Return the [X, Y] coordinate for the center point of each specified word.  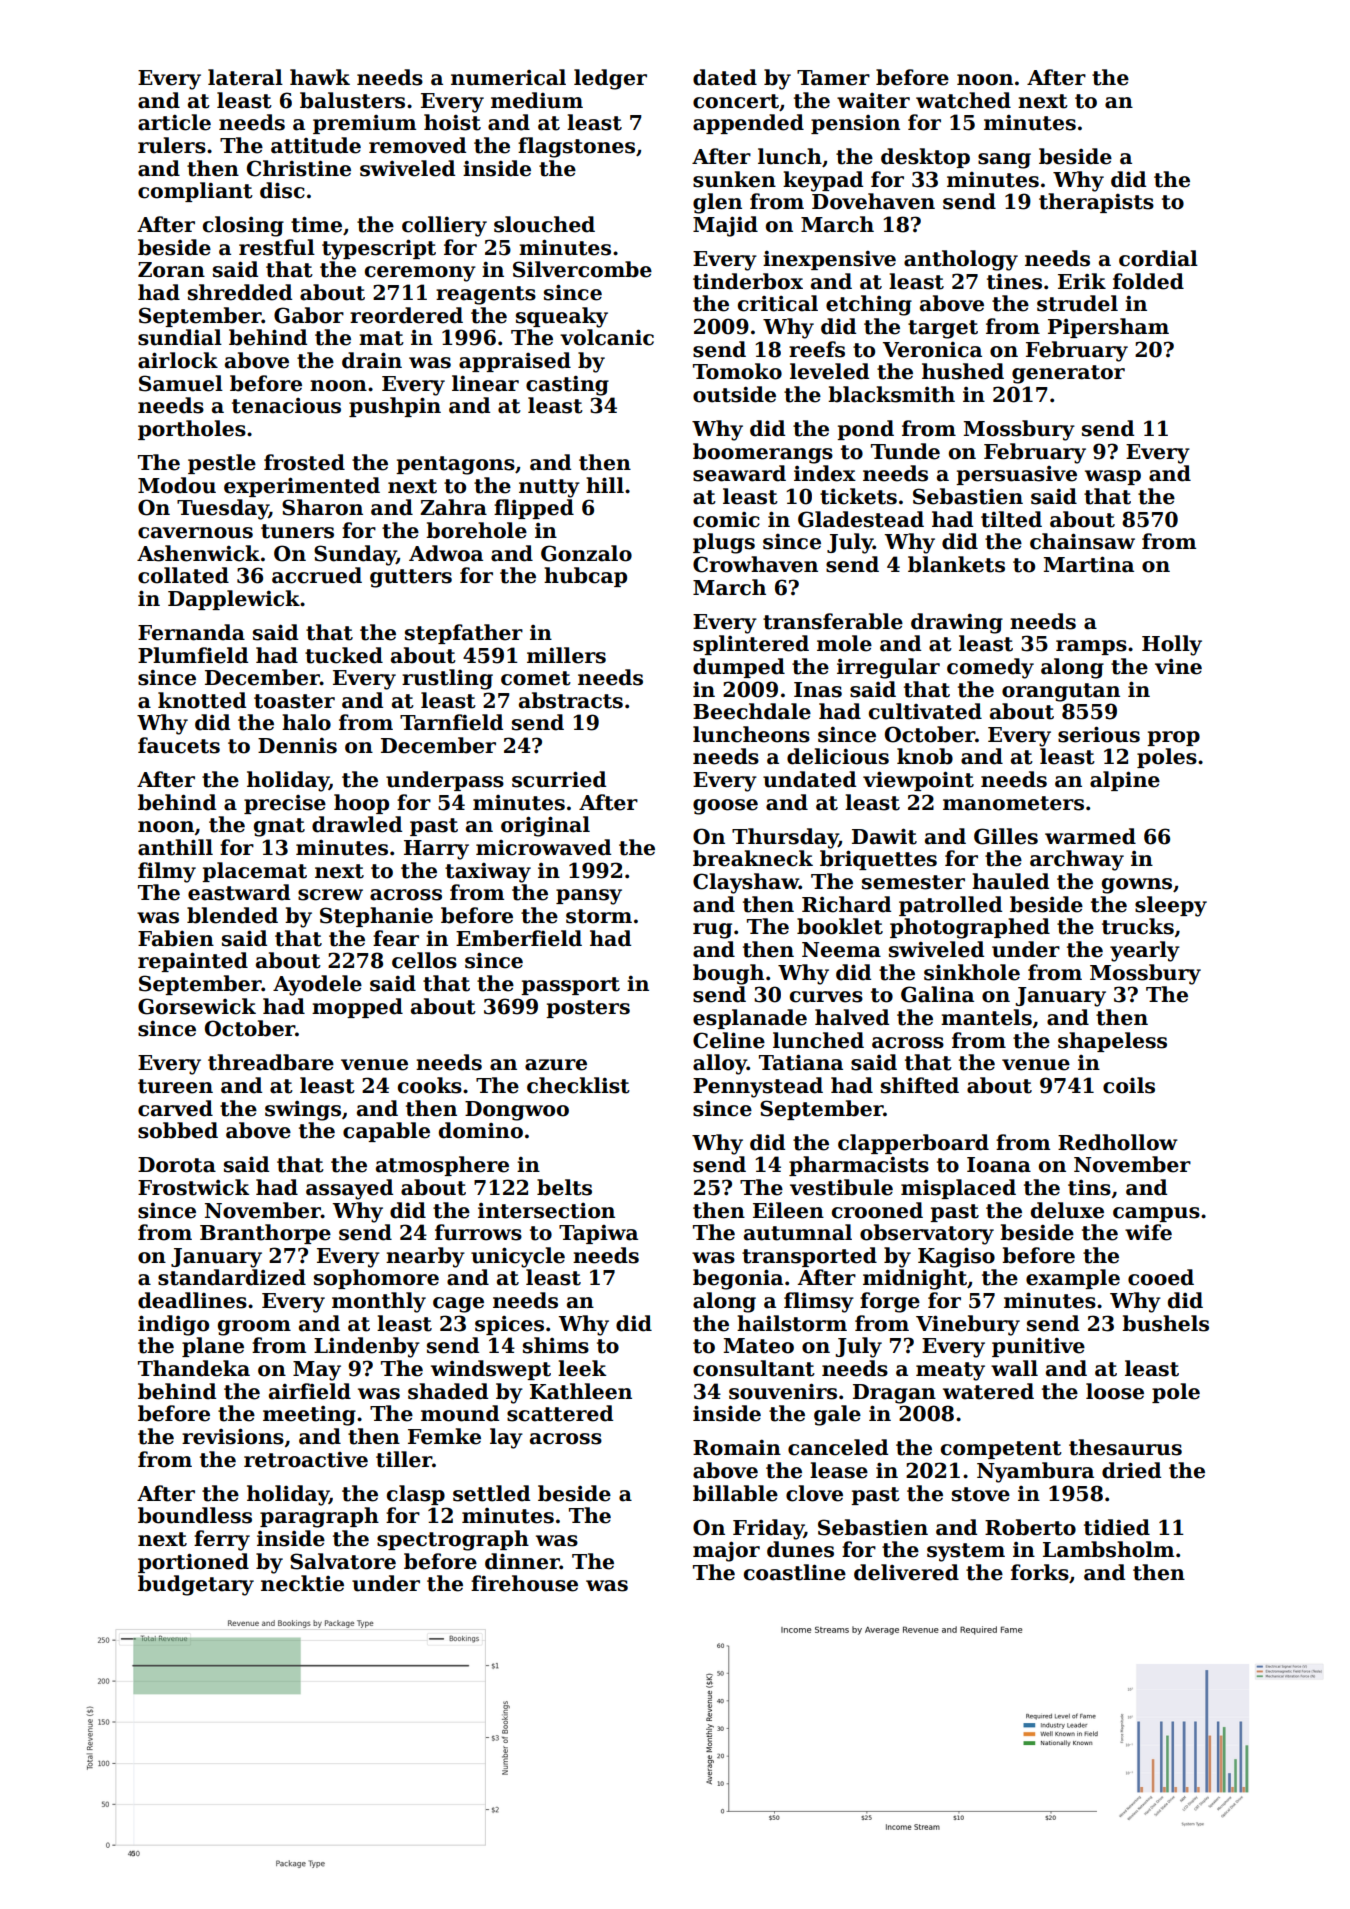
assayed [349, 1189]
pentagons [455, 465]
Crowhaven [755, 564]
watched [963, 100]
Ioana [999, 1165]
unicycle [518, 1257]
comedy [990, 668]
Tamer [833, 78]
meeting [309, 1416]
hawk [320, 77]
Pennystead [758, 1087]
